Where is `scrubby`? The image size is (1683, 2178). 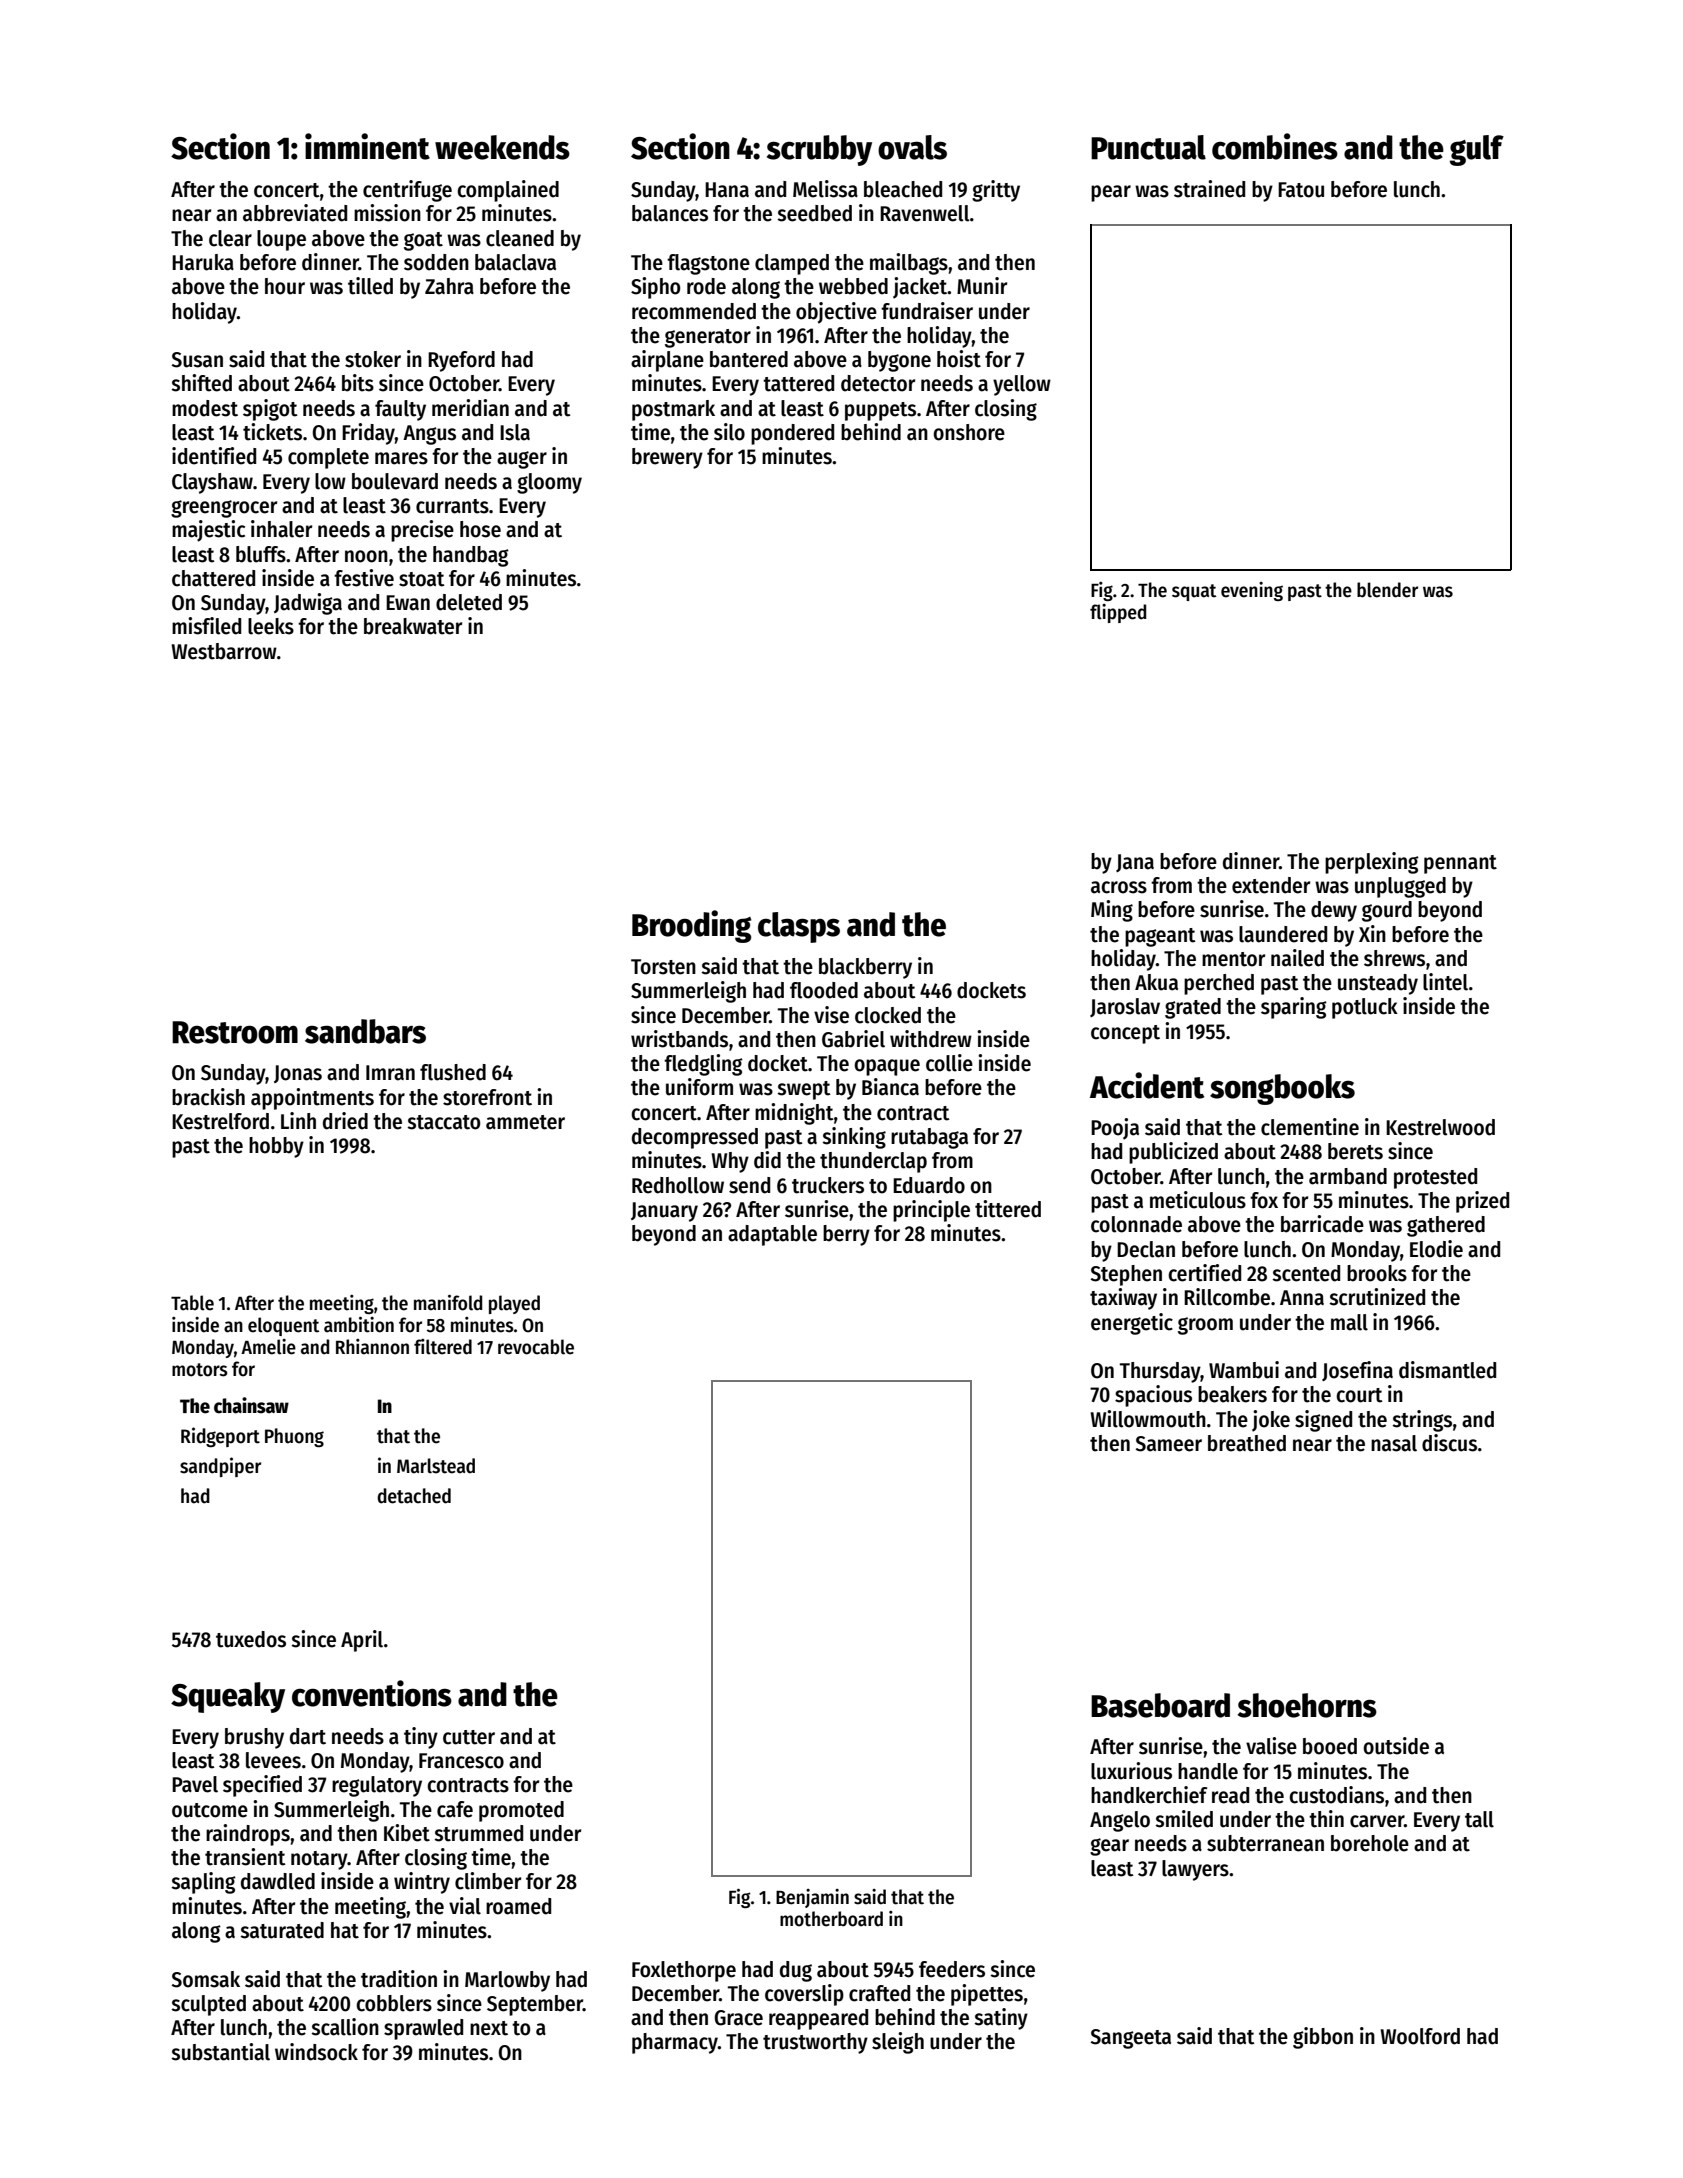 scrubby is located at coordinates (819, 150).
